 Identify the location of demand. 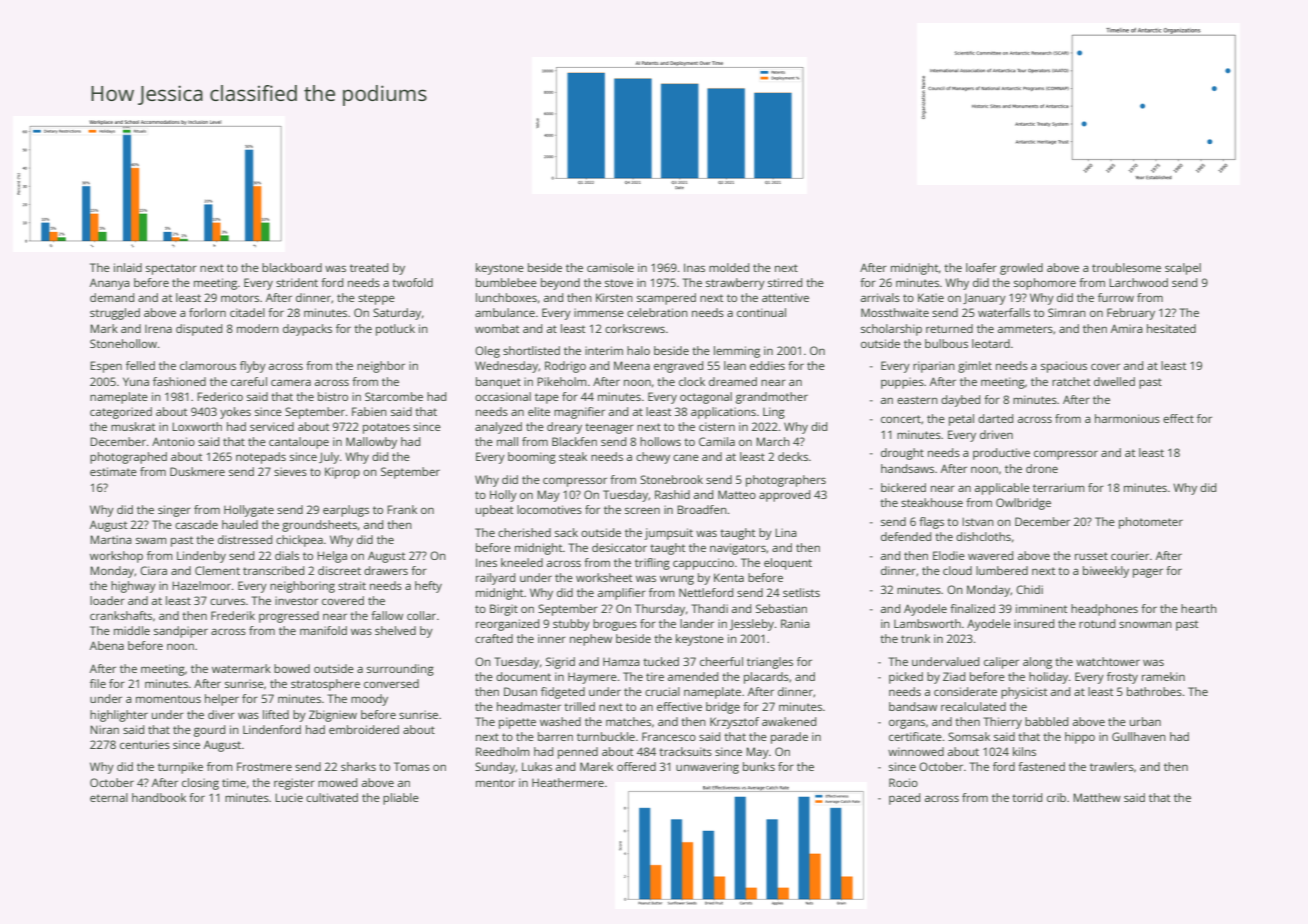
(112, 297).
